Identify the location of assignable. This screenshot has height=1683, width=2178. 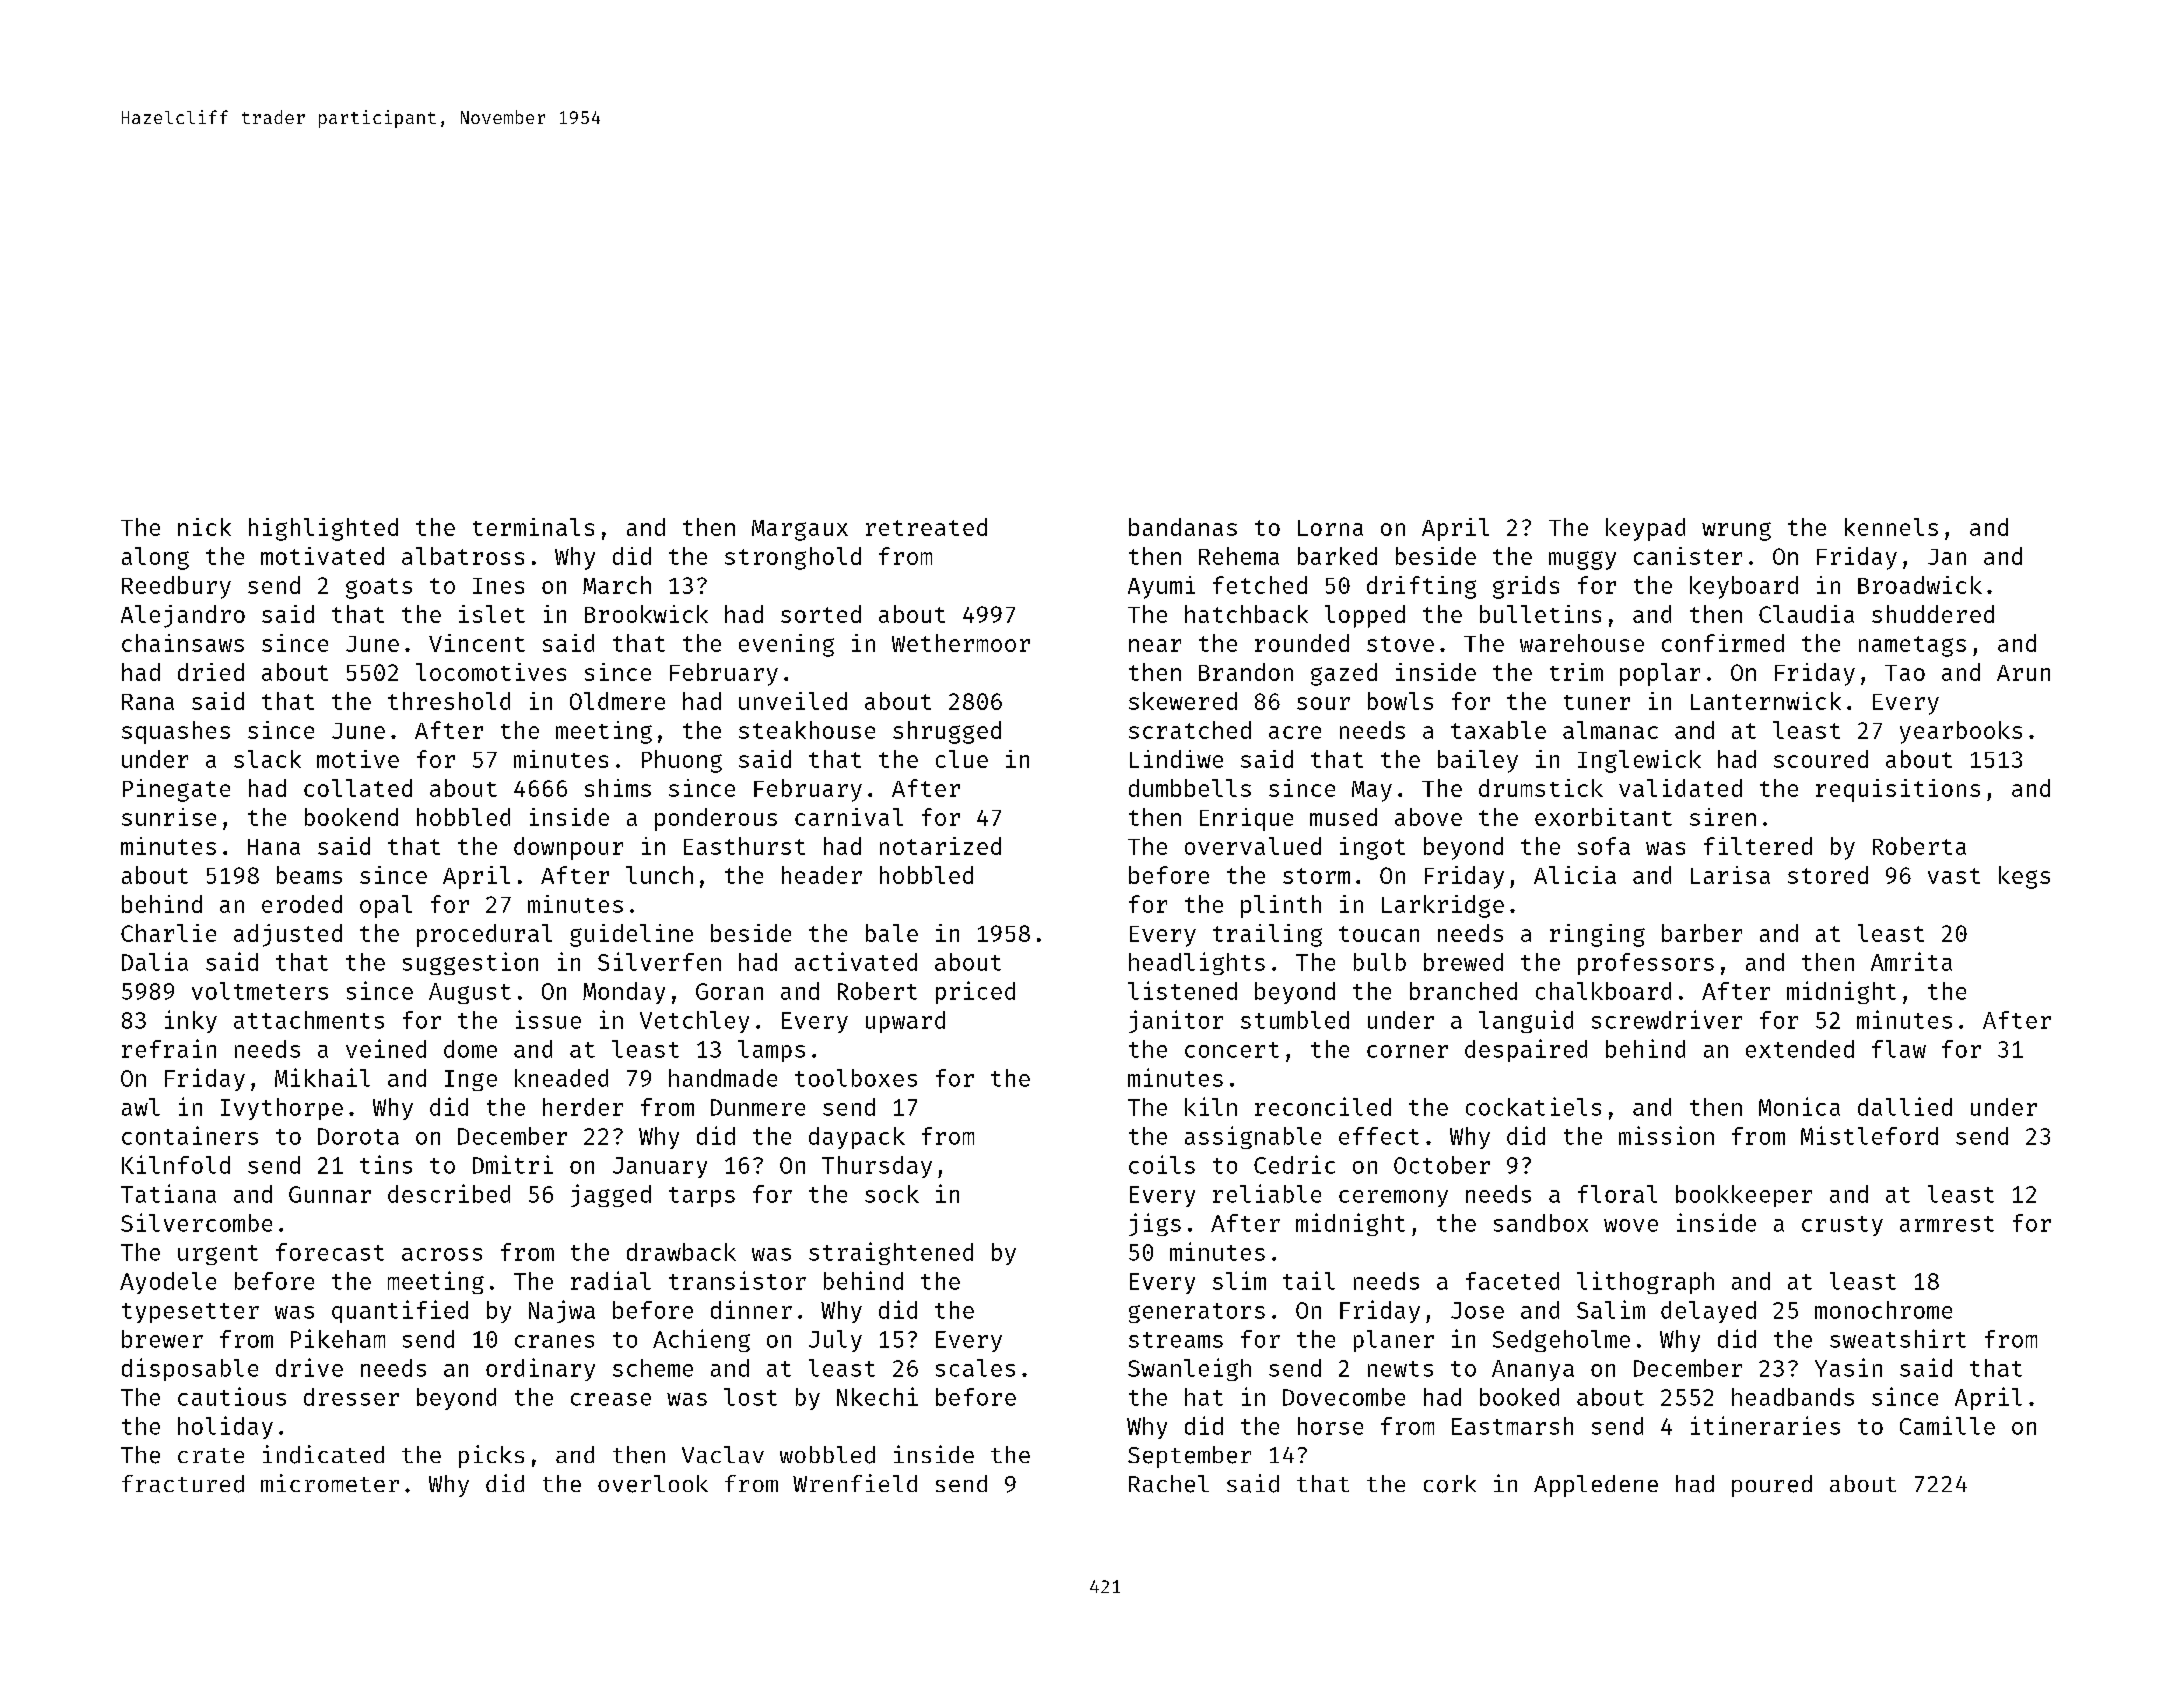
(1253, 1137).
